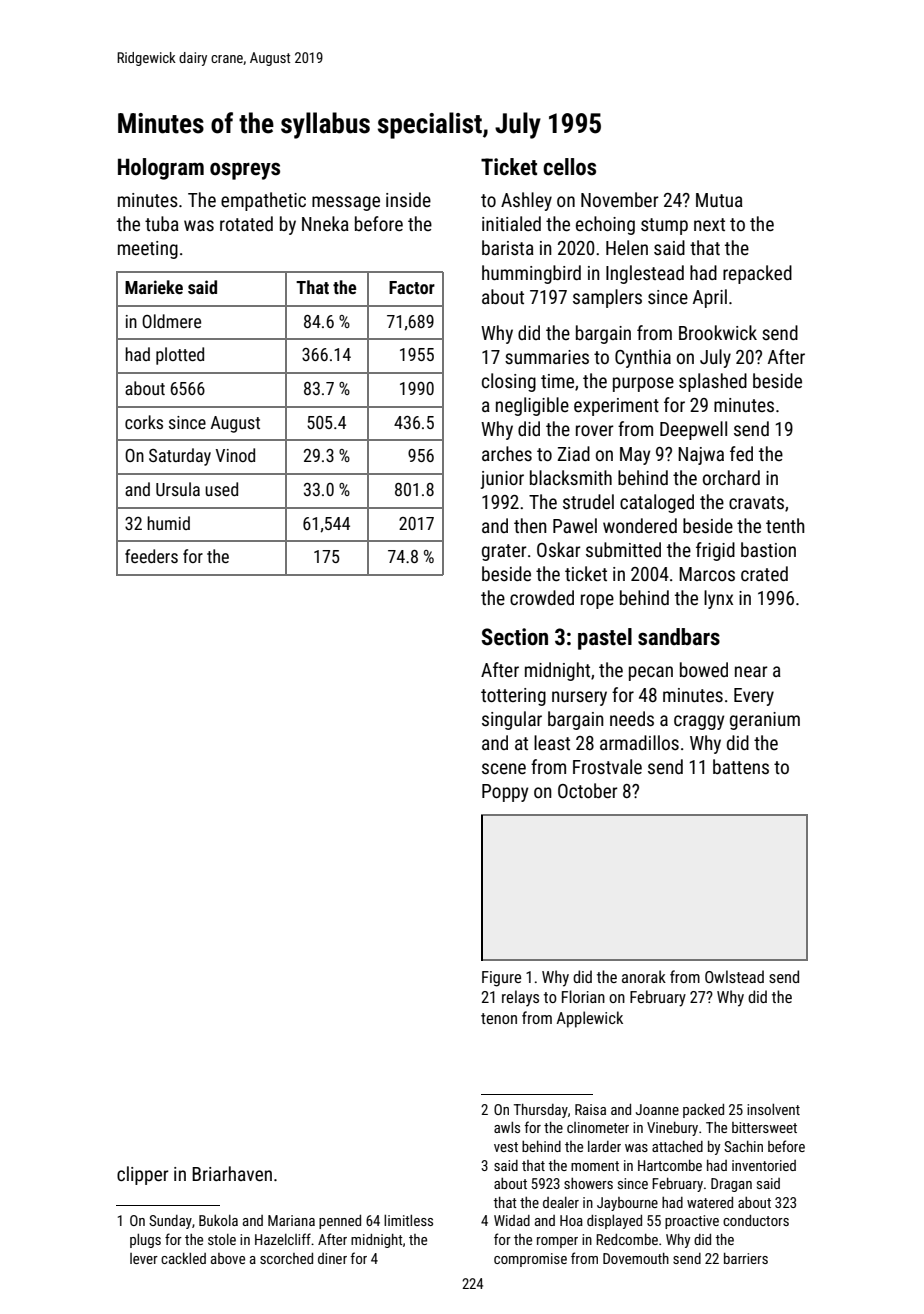 The image size is (924, 1314). I want to click on clipper, so click(143, 1175).
